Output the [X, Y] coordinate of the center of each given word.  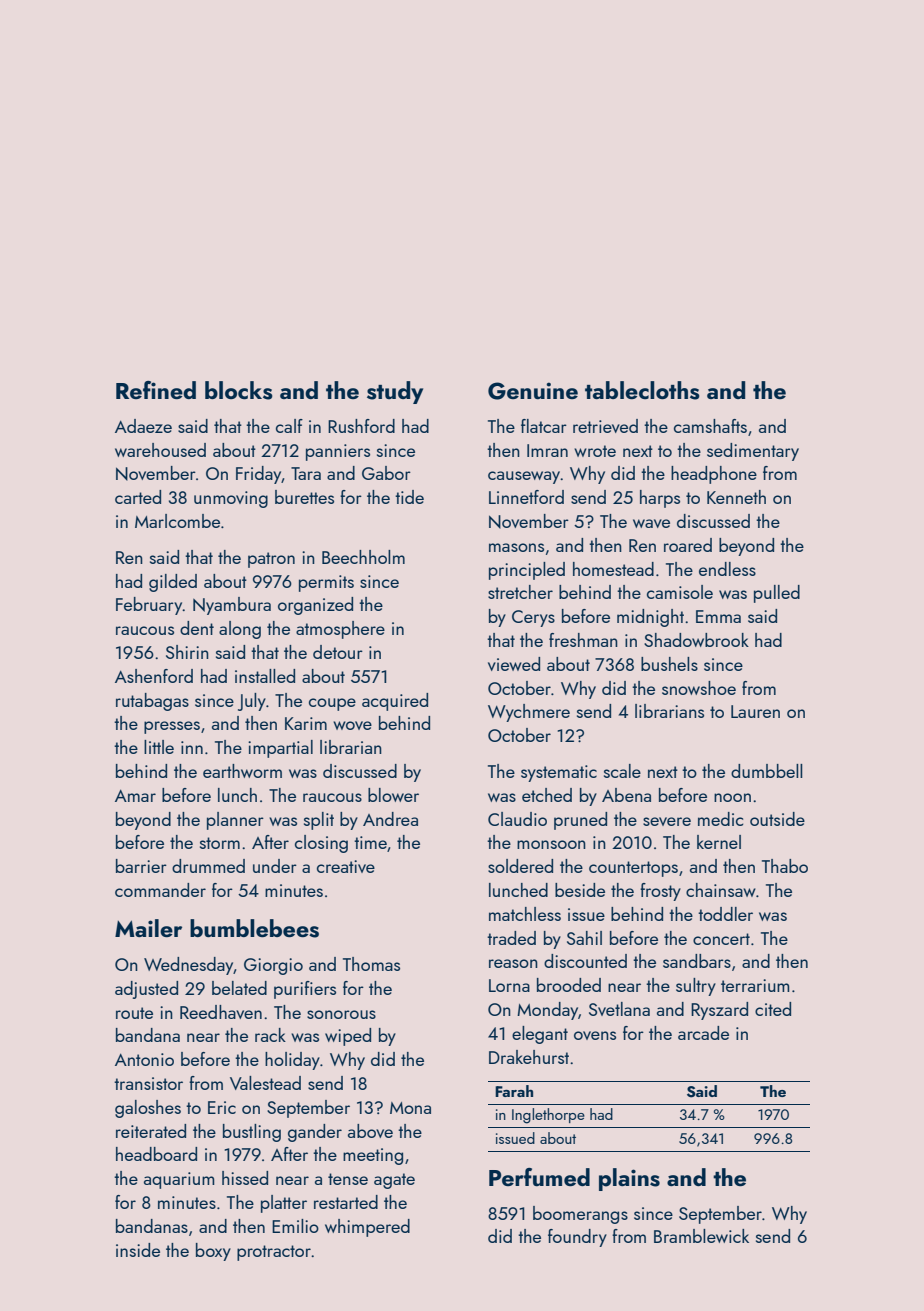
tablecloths [642, 390]
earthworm [242, 771]
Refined [156, 390]
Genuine [533, 391]
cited [773, 1009]
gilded [173, 583]
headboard [156, 1154]
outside [777, 819]
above [370, 1131]
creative [346, 866]
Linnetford [526, 497]
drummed [208, 866]
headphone [714, 475]
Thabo [785, 866]
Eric [222, 1107]
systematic [559, 773]
